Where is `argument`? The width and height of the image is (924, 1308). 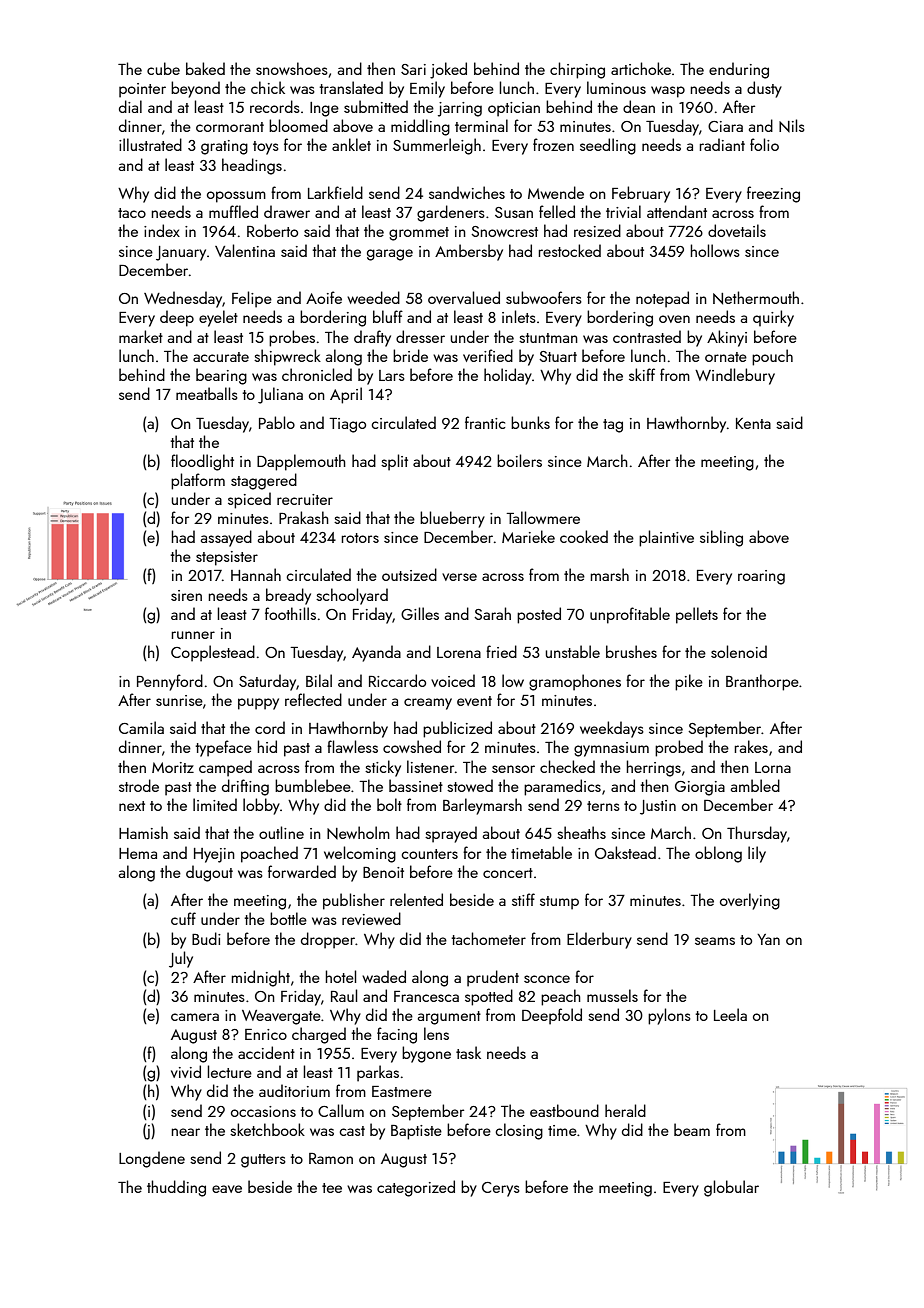 argument is located at coordinates (449, 1018).
